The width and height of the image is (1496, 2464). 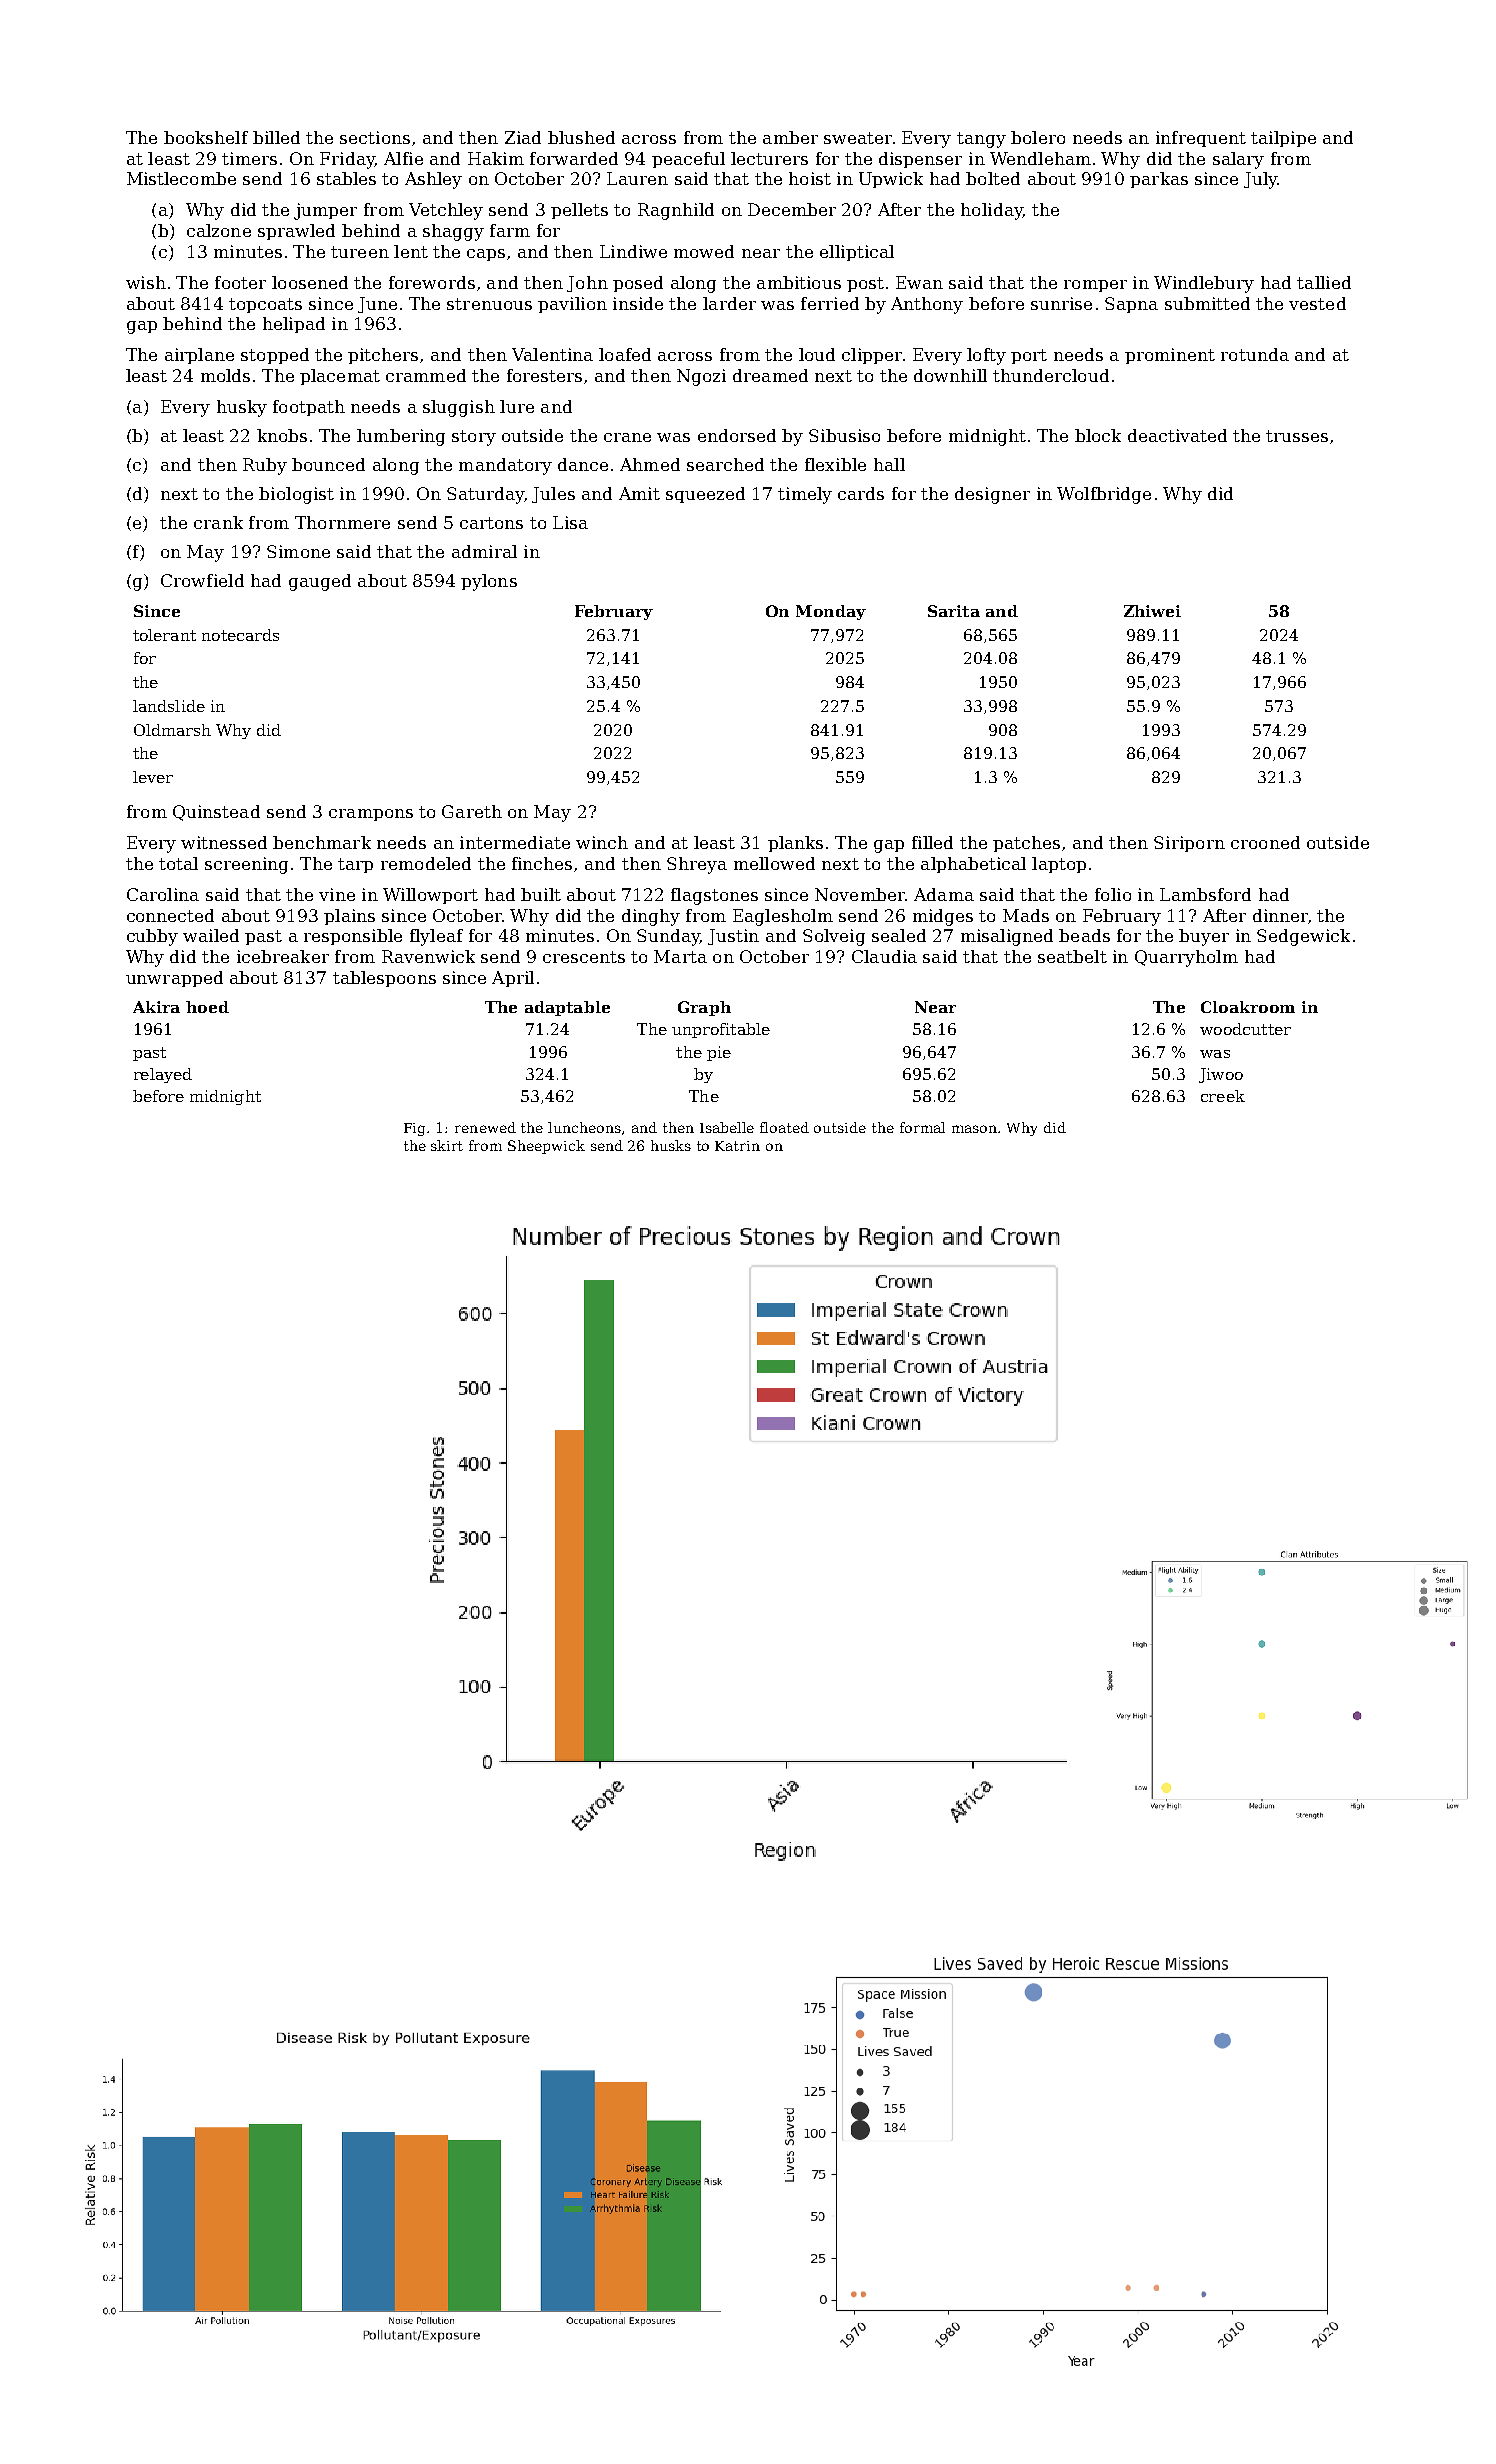 I want to click on infrequent, so click(x=1201, y=139).
